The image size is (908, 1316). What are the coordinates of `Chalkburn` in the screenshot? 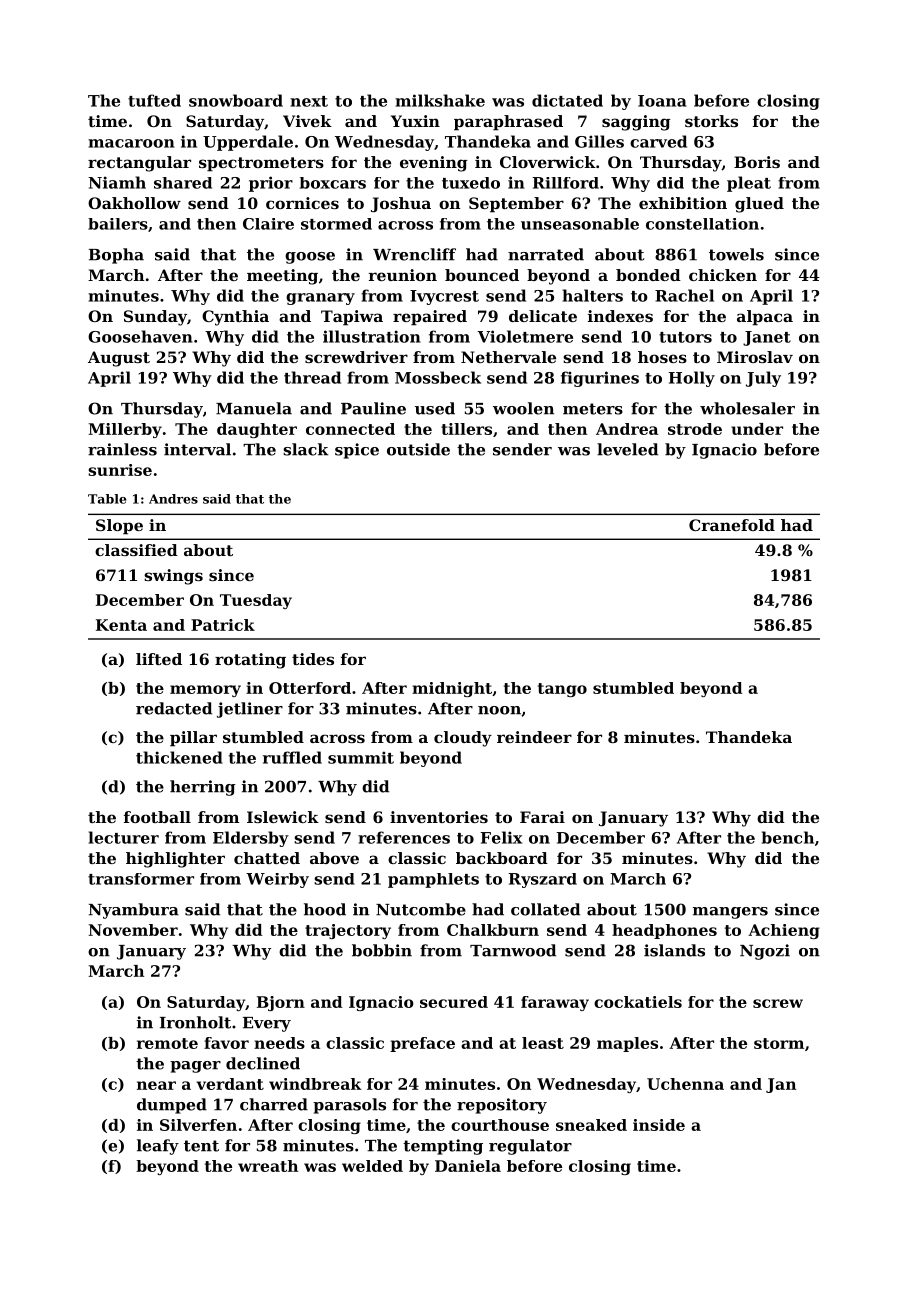 It's located at (493, 930).
